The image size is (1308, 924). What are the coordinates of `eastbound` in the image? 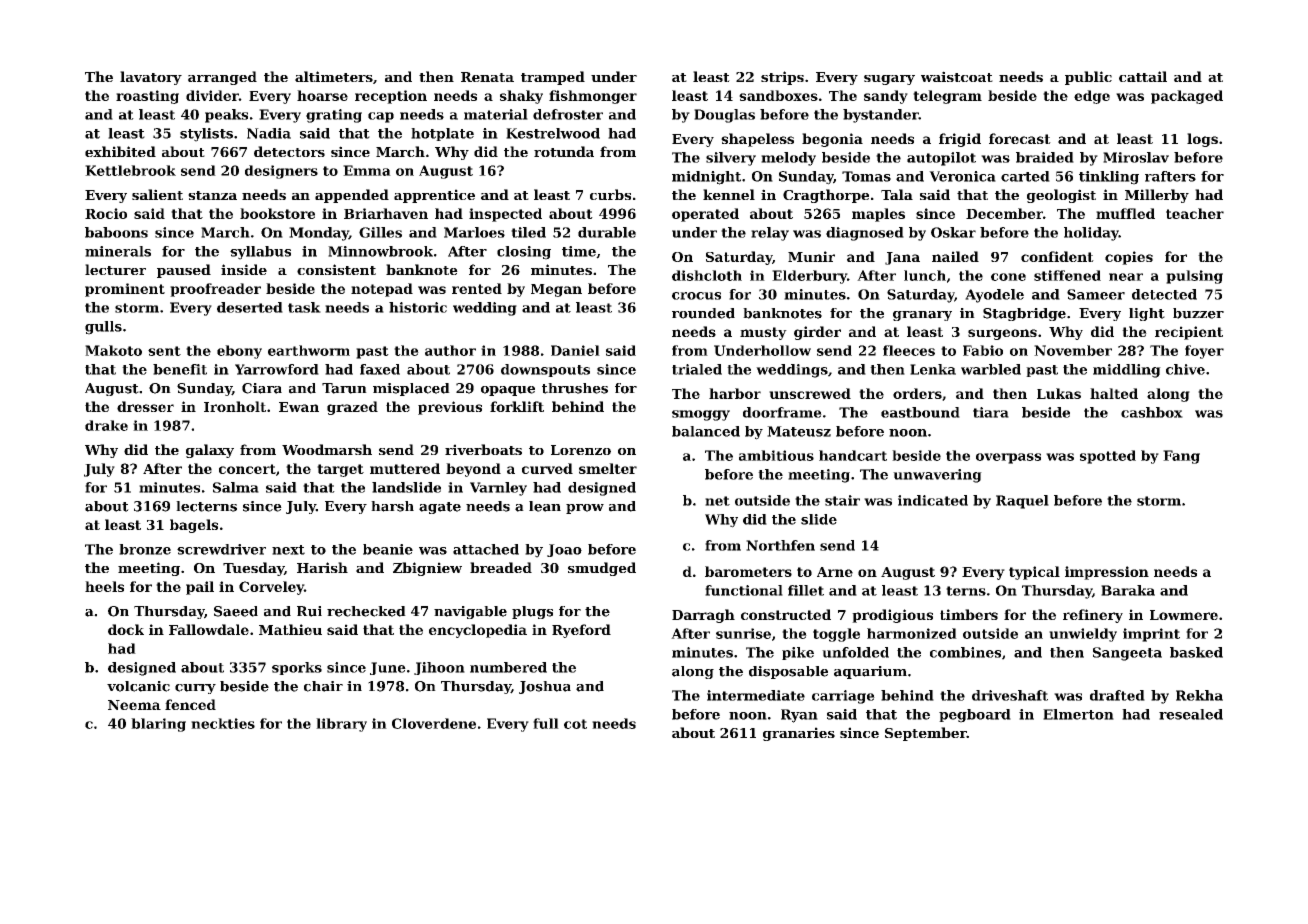 It's located at (920, 412).
